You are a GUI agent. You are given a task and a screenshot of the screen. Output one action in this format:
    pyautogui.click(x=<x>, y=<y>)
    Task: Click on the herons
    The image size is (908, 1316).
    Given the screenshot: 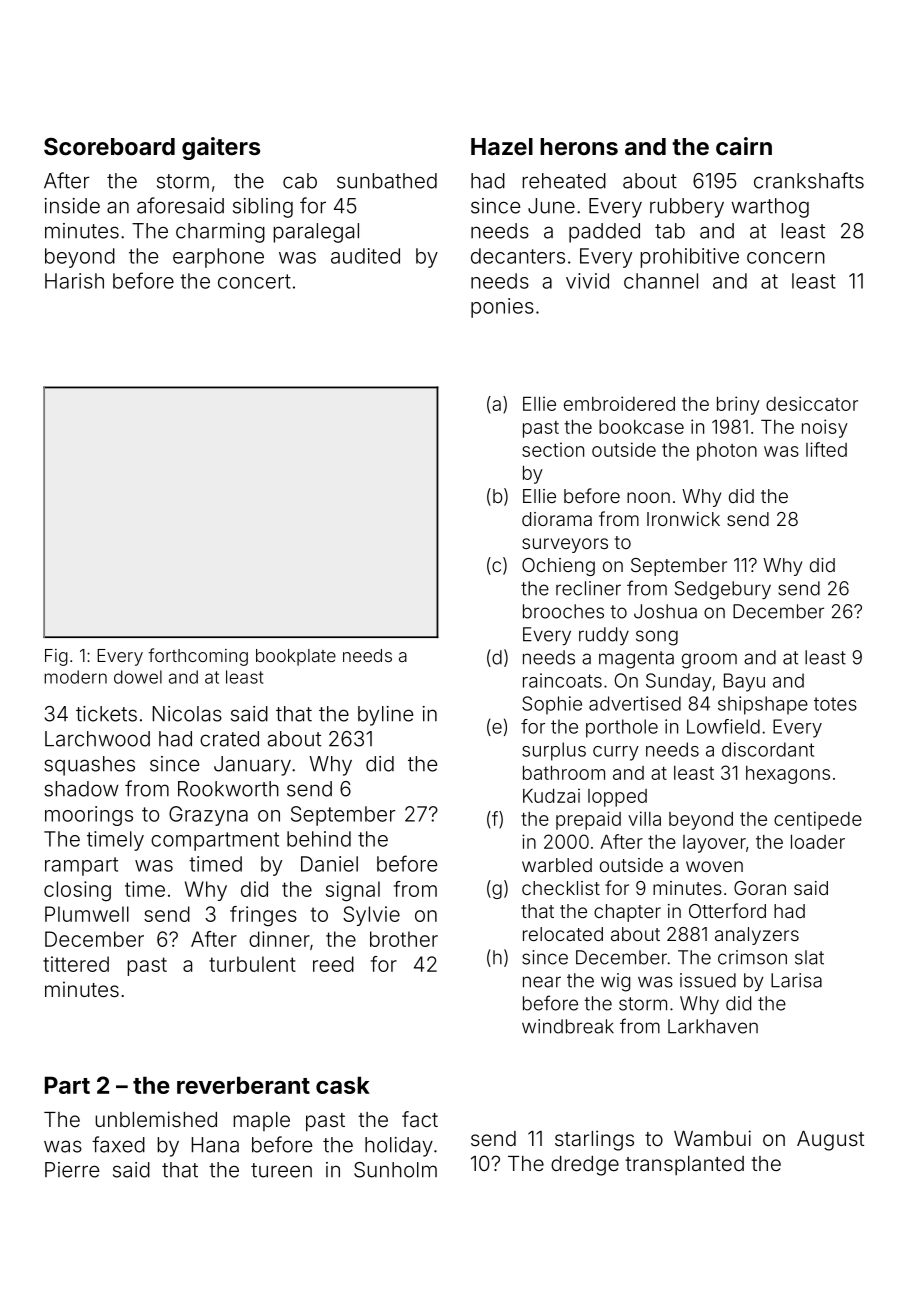 What is the action you would take?
    pyautogui.click(x=579, y=146)
